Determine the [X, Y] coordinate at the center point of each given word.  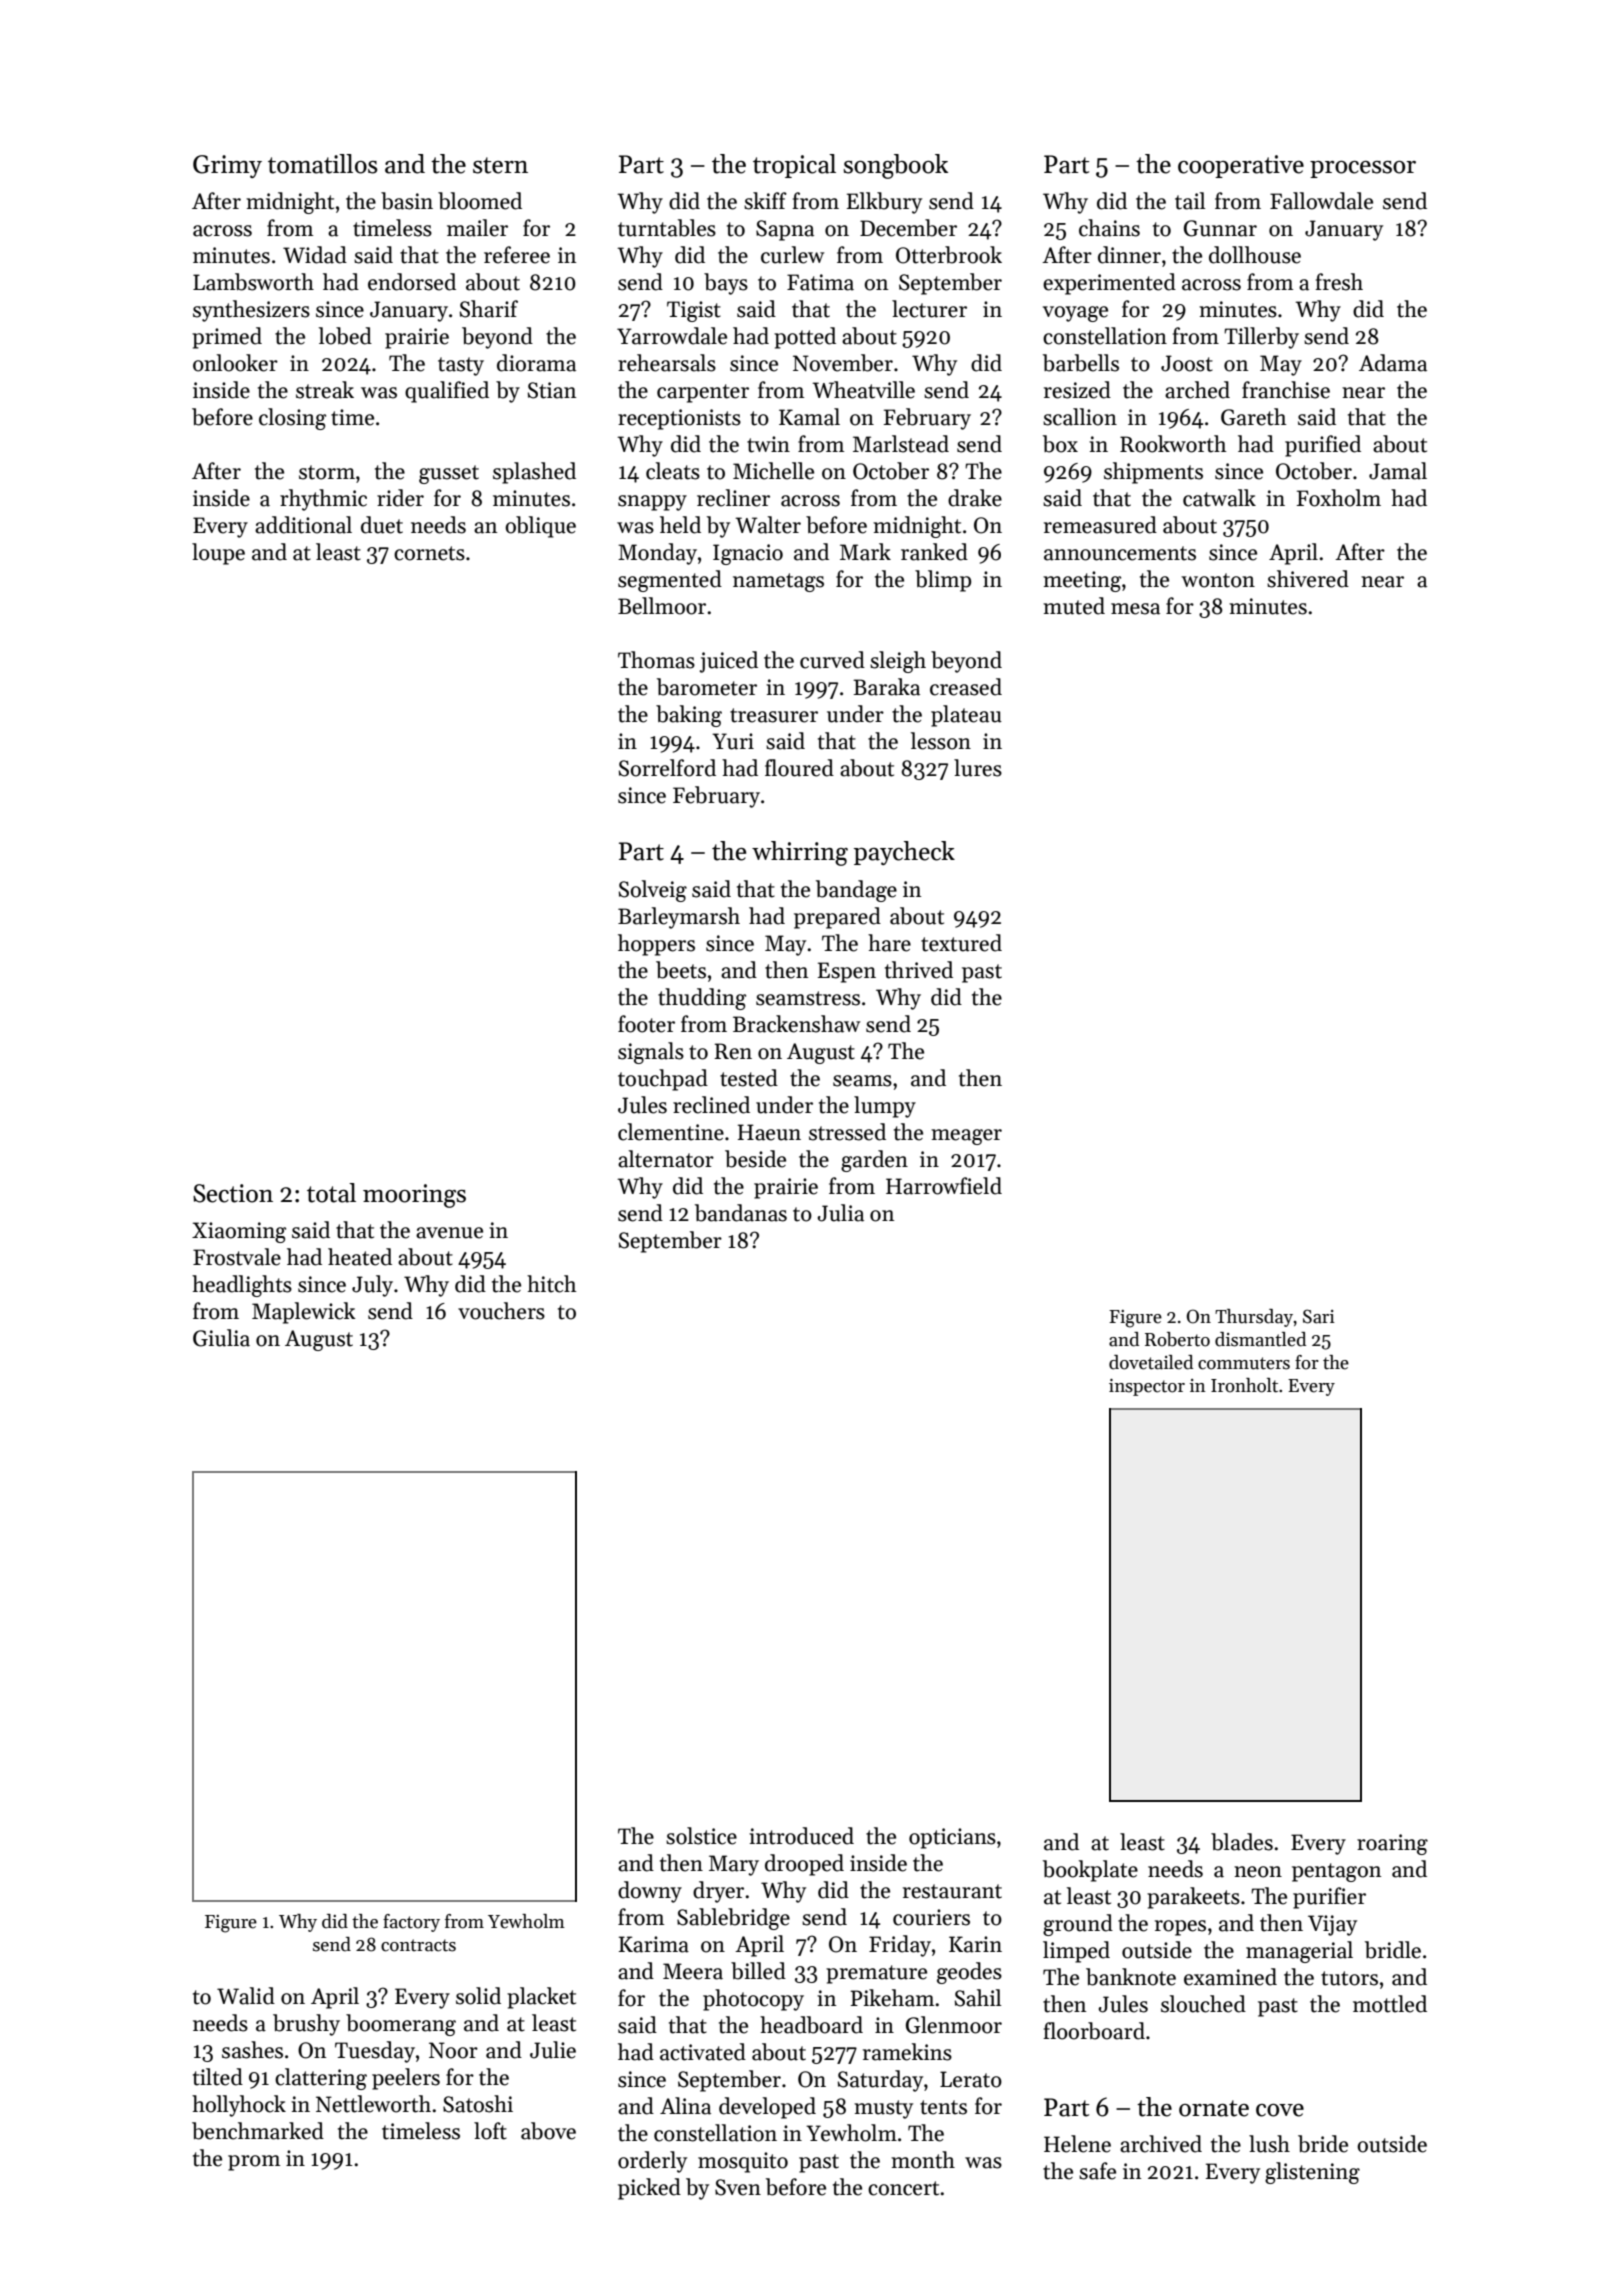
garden [874, 1161]
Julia [841, 1213]
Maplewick [304, 1313]
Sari [1319, 1316]
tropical [794, 166]
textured [961, 943]
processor [1363, 169]
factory [411, 1923]
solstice [701, 1836]
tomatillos [323, 164]
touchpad [663, 1080]
